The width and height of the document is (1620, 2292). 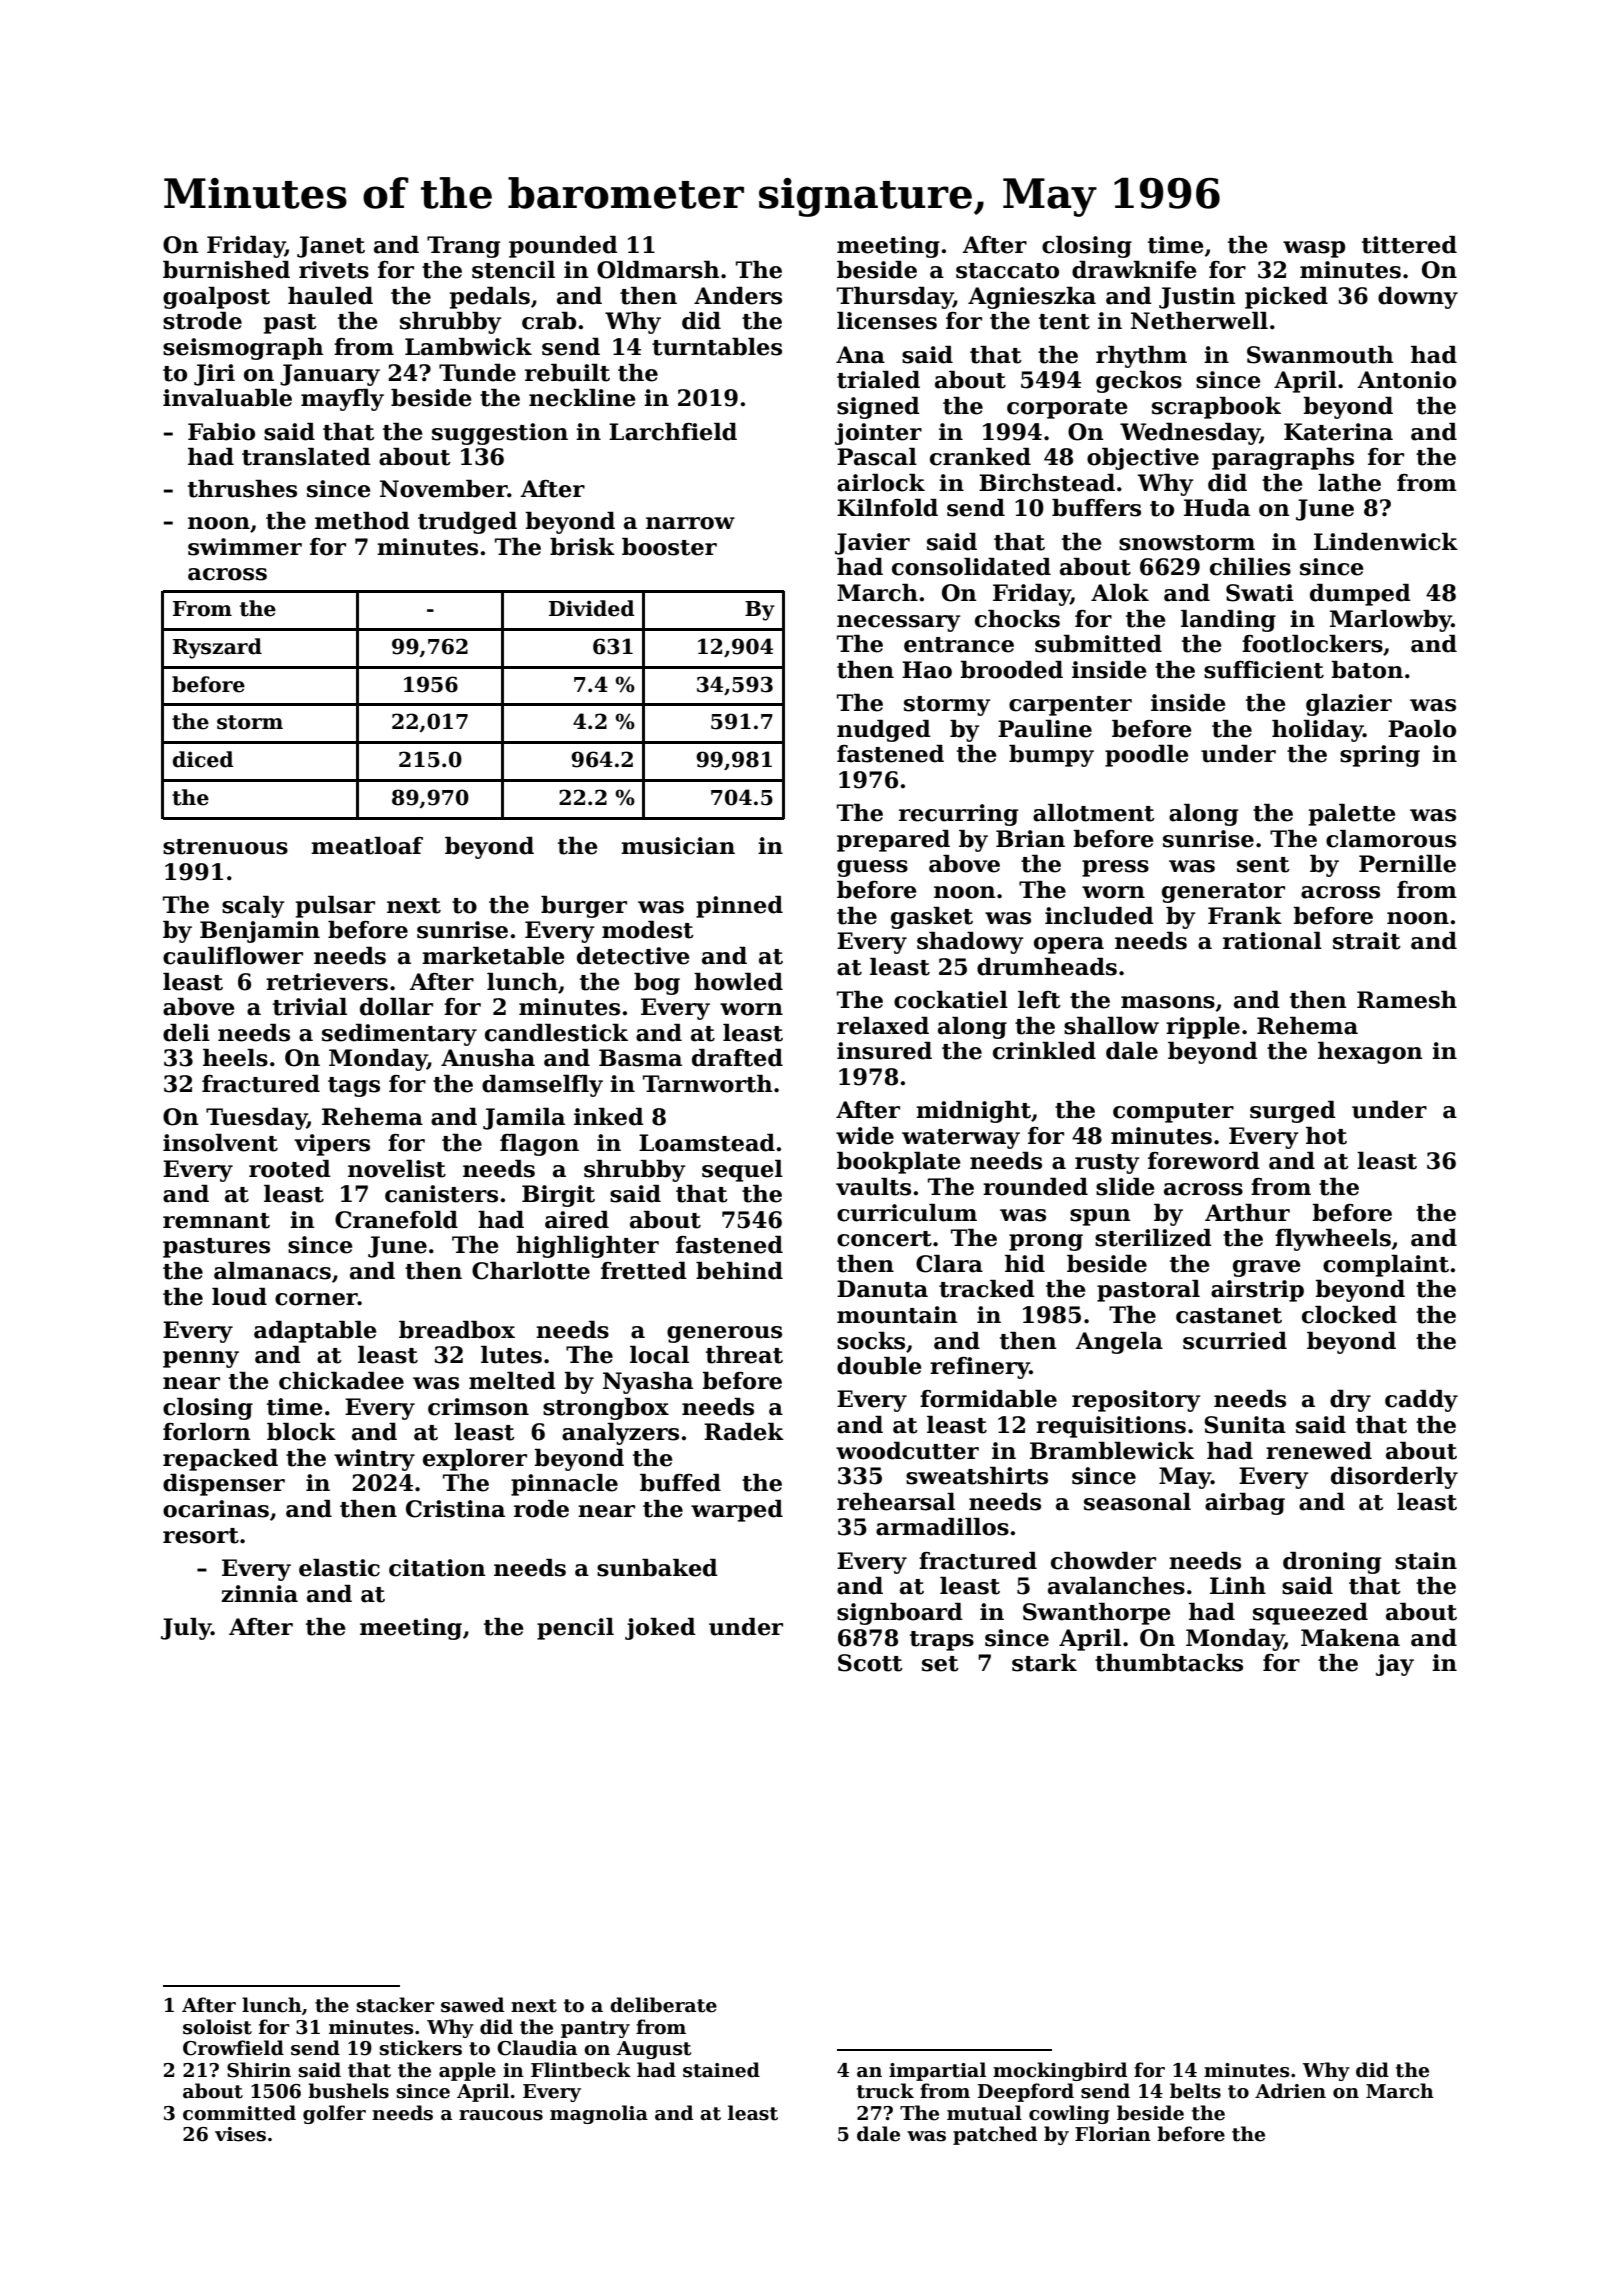 I want to click on recurring, so click(x=958, y=815).
